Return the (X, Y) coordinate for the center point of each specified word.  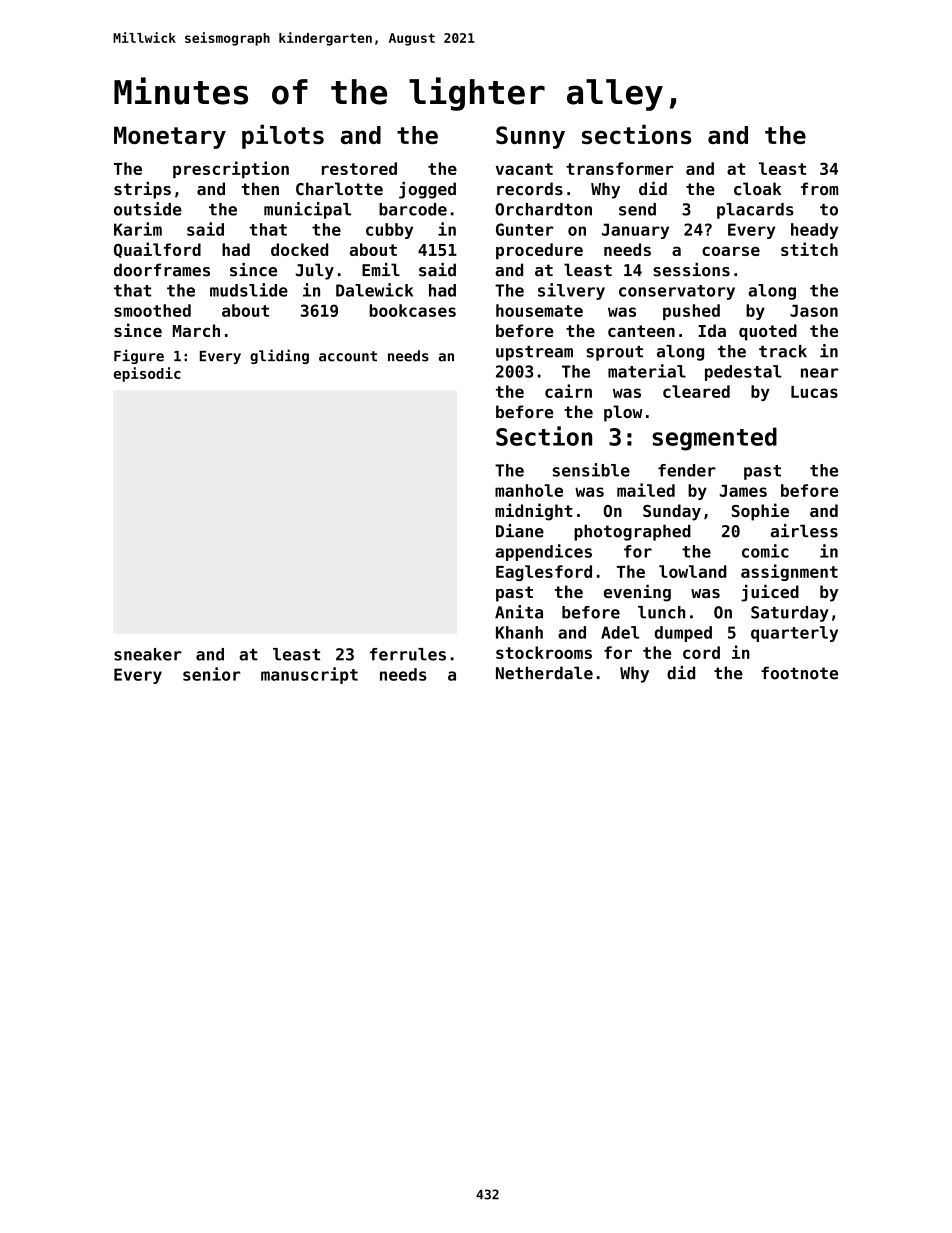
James (743, 491)
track (783, 351)
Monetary (170, 137)
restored (359, 168)
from (819, 189)
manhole (529, 490)
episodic (147, 374)
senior (211, 674)
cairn (568, 391)
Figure (139, 356)
